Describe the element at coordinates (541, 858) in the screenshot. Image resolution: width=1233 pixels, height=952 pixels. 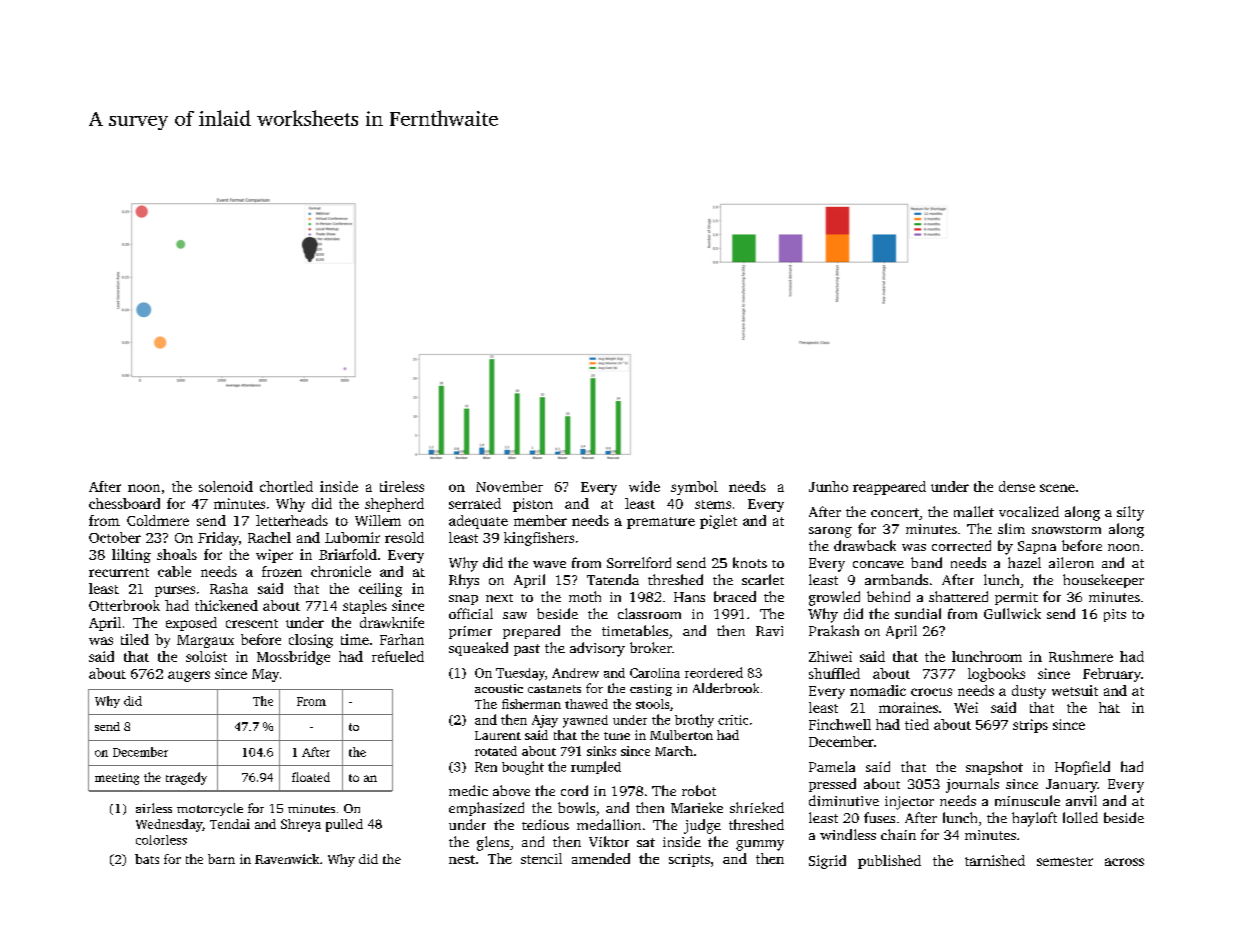
I see `stencil` at that location.
